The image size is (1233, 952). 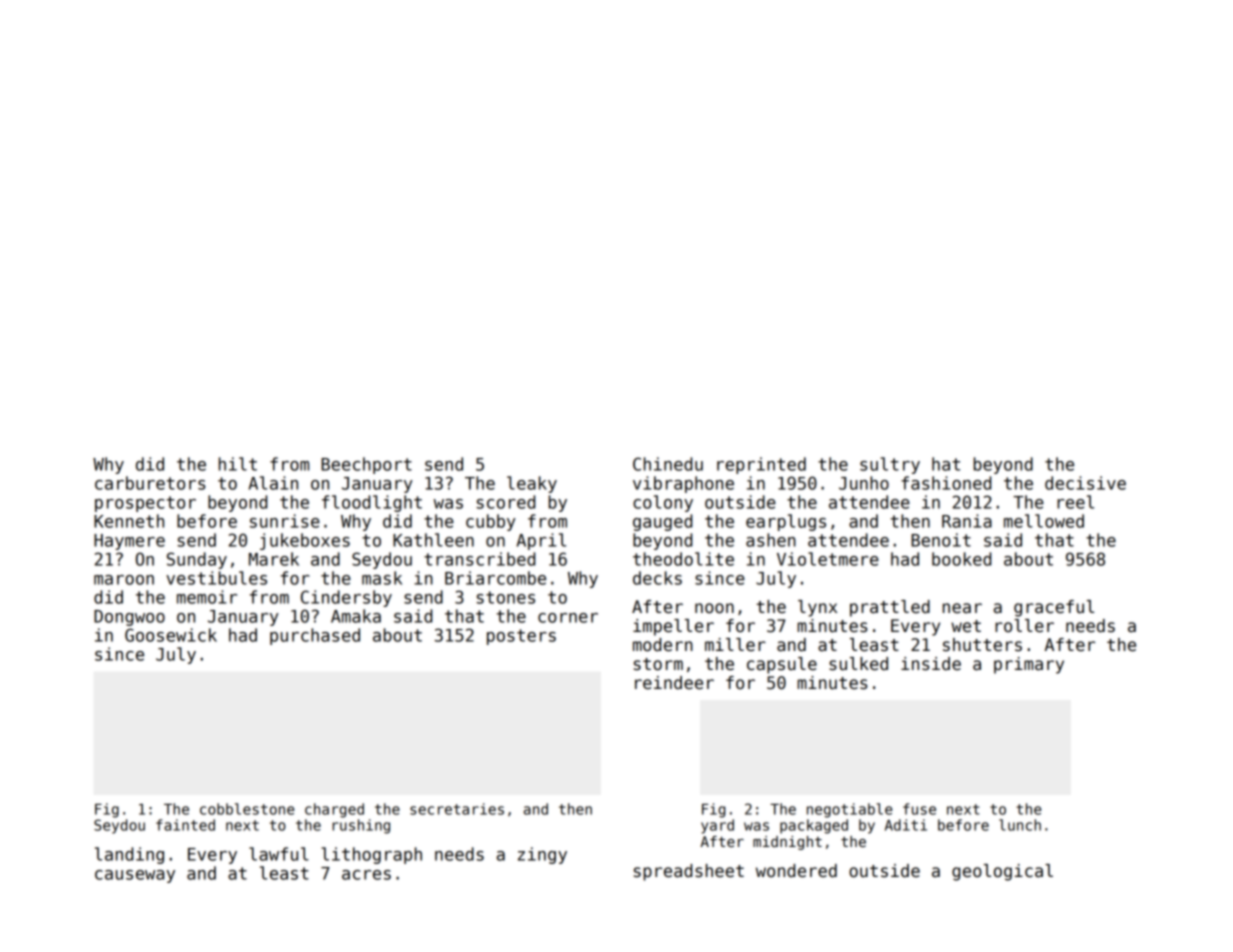 What do you see at coordinates (674, 683) in the document?
I see `reindeer` at bounding box center [674, 683].
